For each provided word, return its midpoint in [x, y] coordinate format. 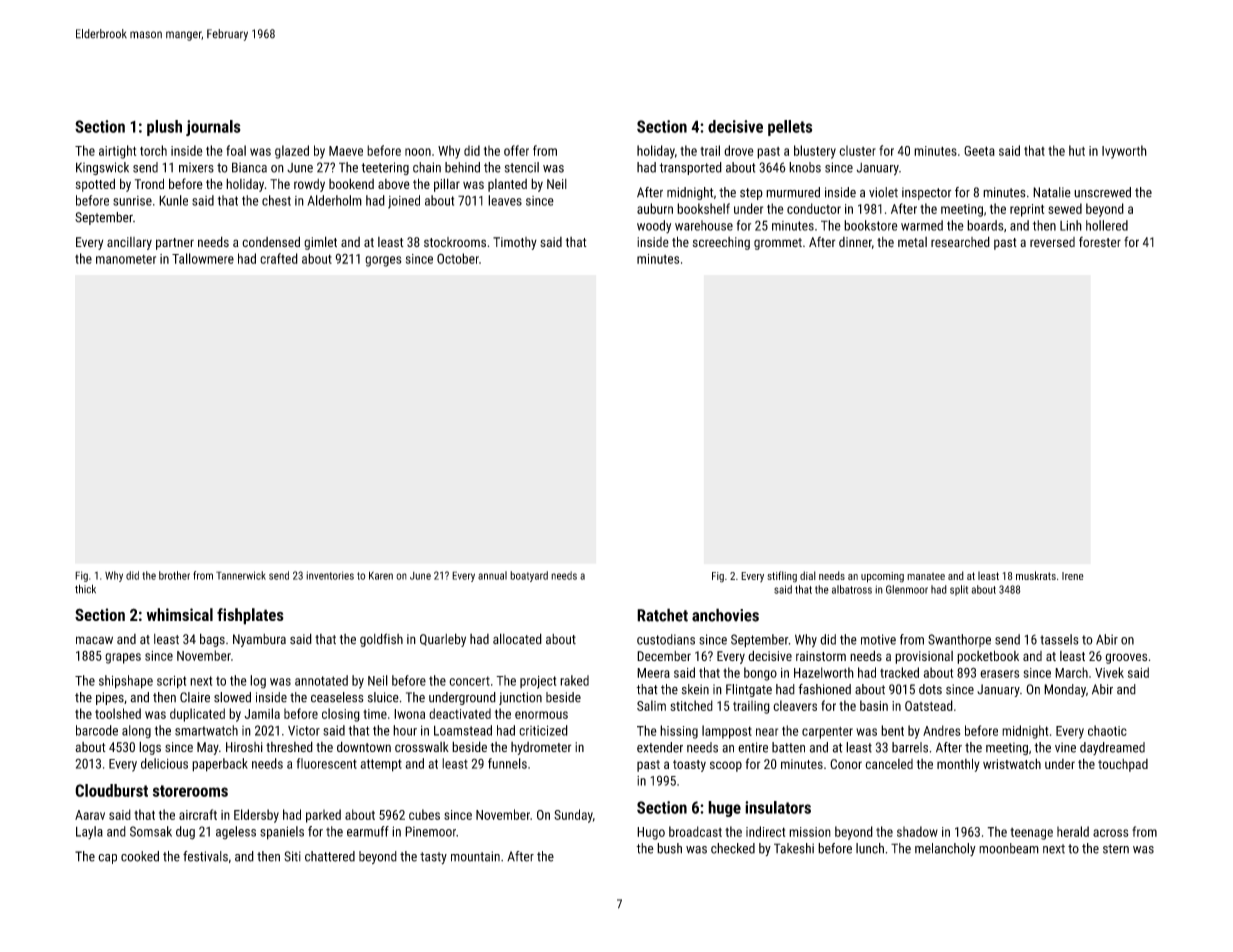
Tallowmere [203, 258]
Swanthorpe [959, 640]
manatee [926, 576]
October [458, 258]
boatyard [529, 576]
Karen [381, 575]
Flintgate [749, 690]
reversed [1052, 242]
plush [164, 128]
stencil [522, 167]
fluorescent [327, 763]
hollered [1107, 225]
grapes [123, 658]
